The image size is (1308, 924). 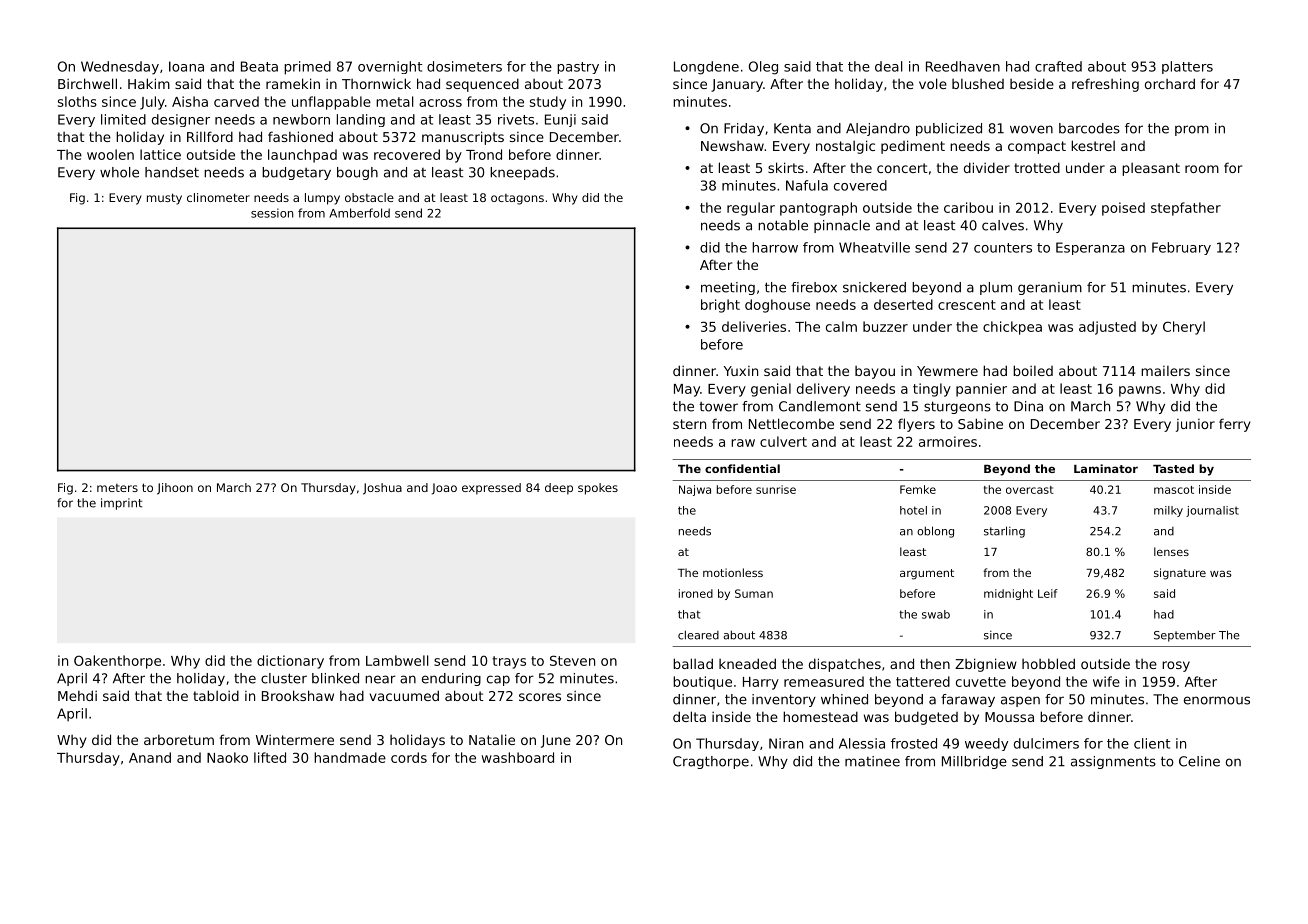 I want to click on session, so click(x=272, y=213).
